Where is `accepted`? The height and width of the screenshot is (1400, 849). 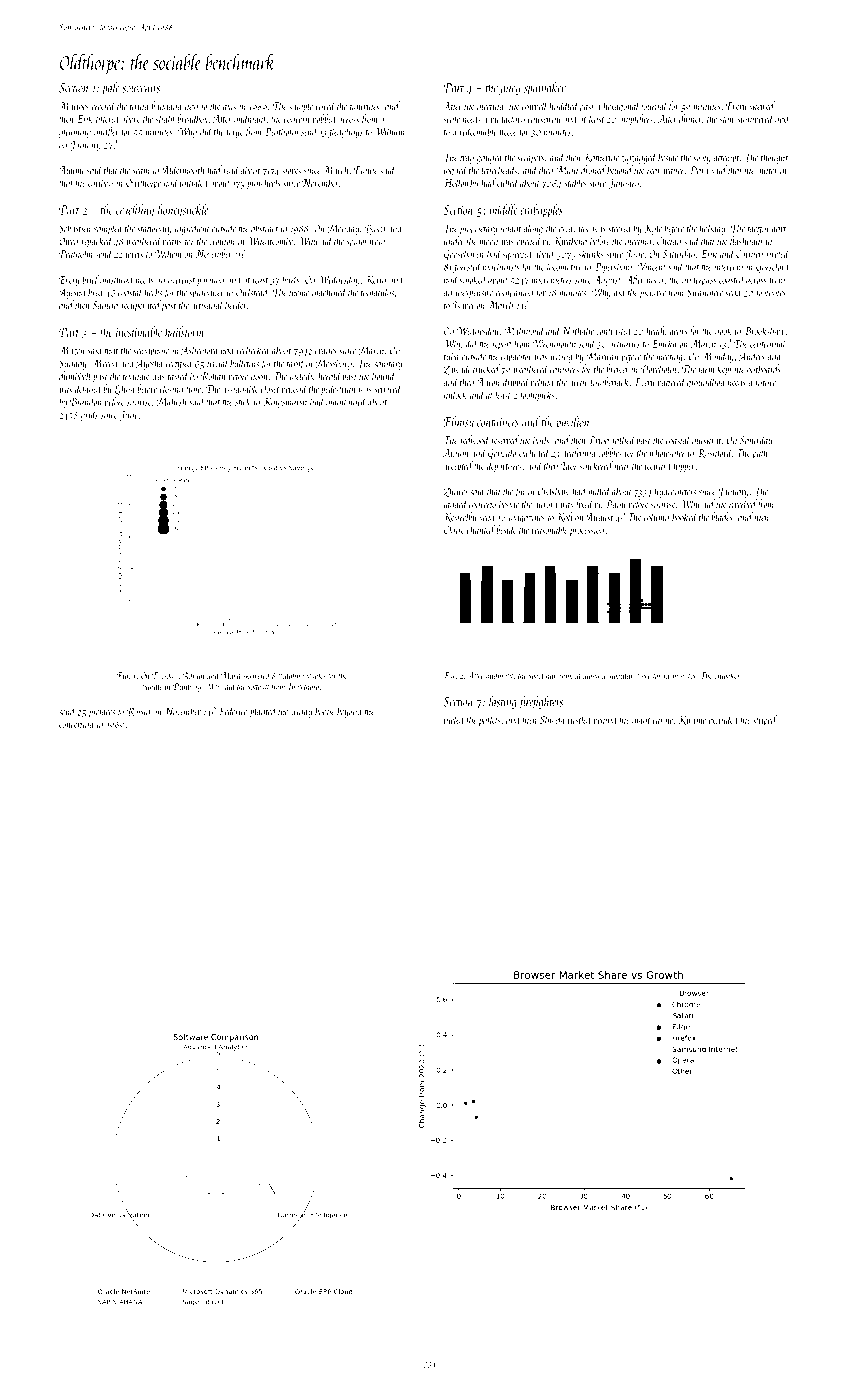
accepted is located at coordinates (458, 466).
